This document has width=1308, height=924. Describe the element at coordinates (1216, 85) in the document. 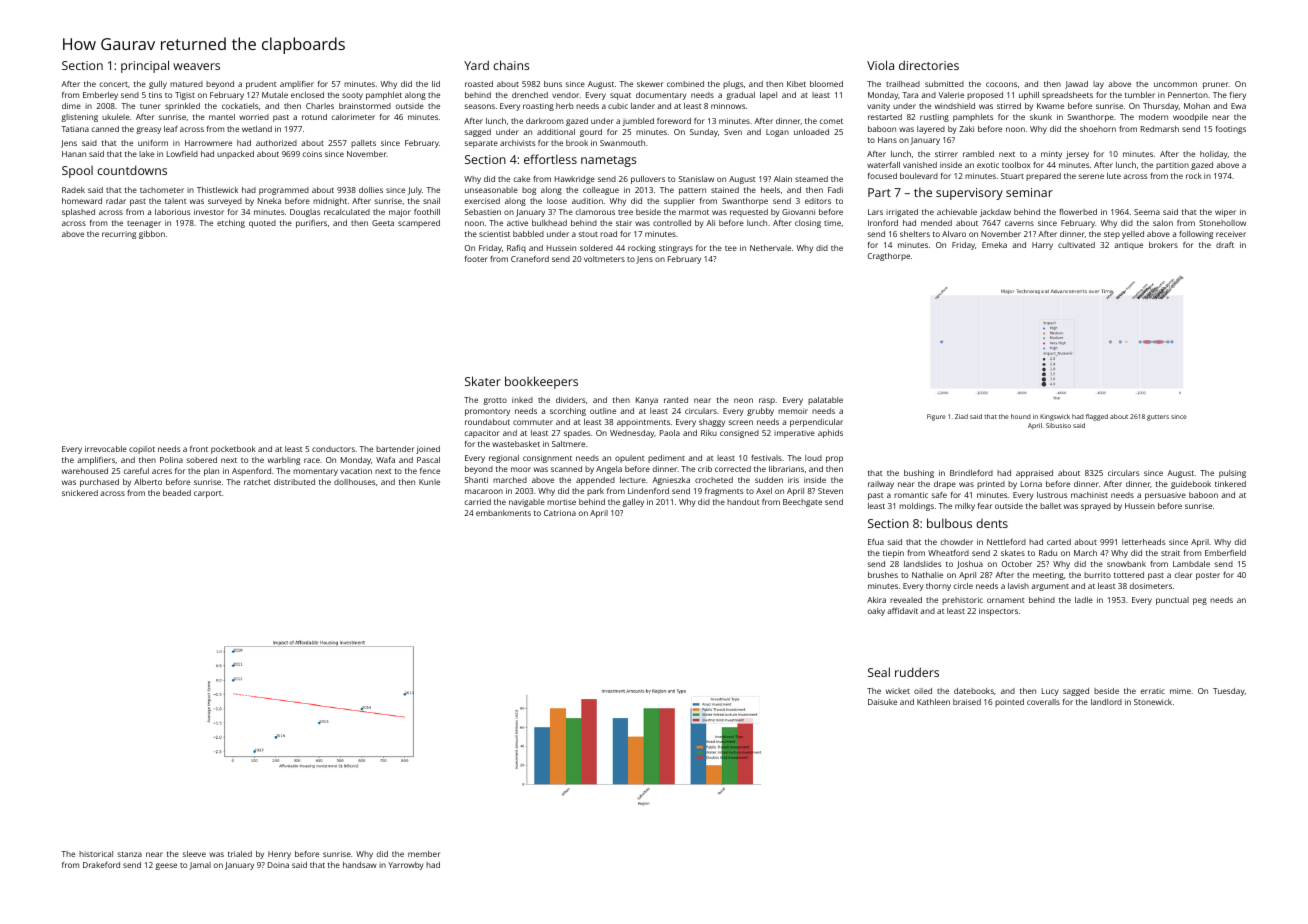

I see `pruner` at that location.
